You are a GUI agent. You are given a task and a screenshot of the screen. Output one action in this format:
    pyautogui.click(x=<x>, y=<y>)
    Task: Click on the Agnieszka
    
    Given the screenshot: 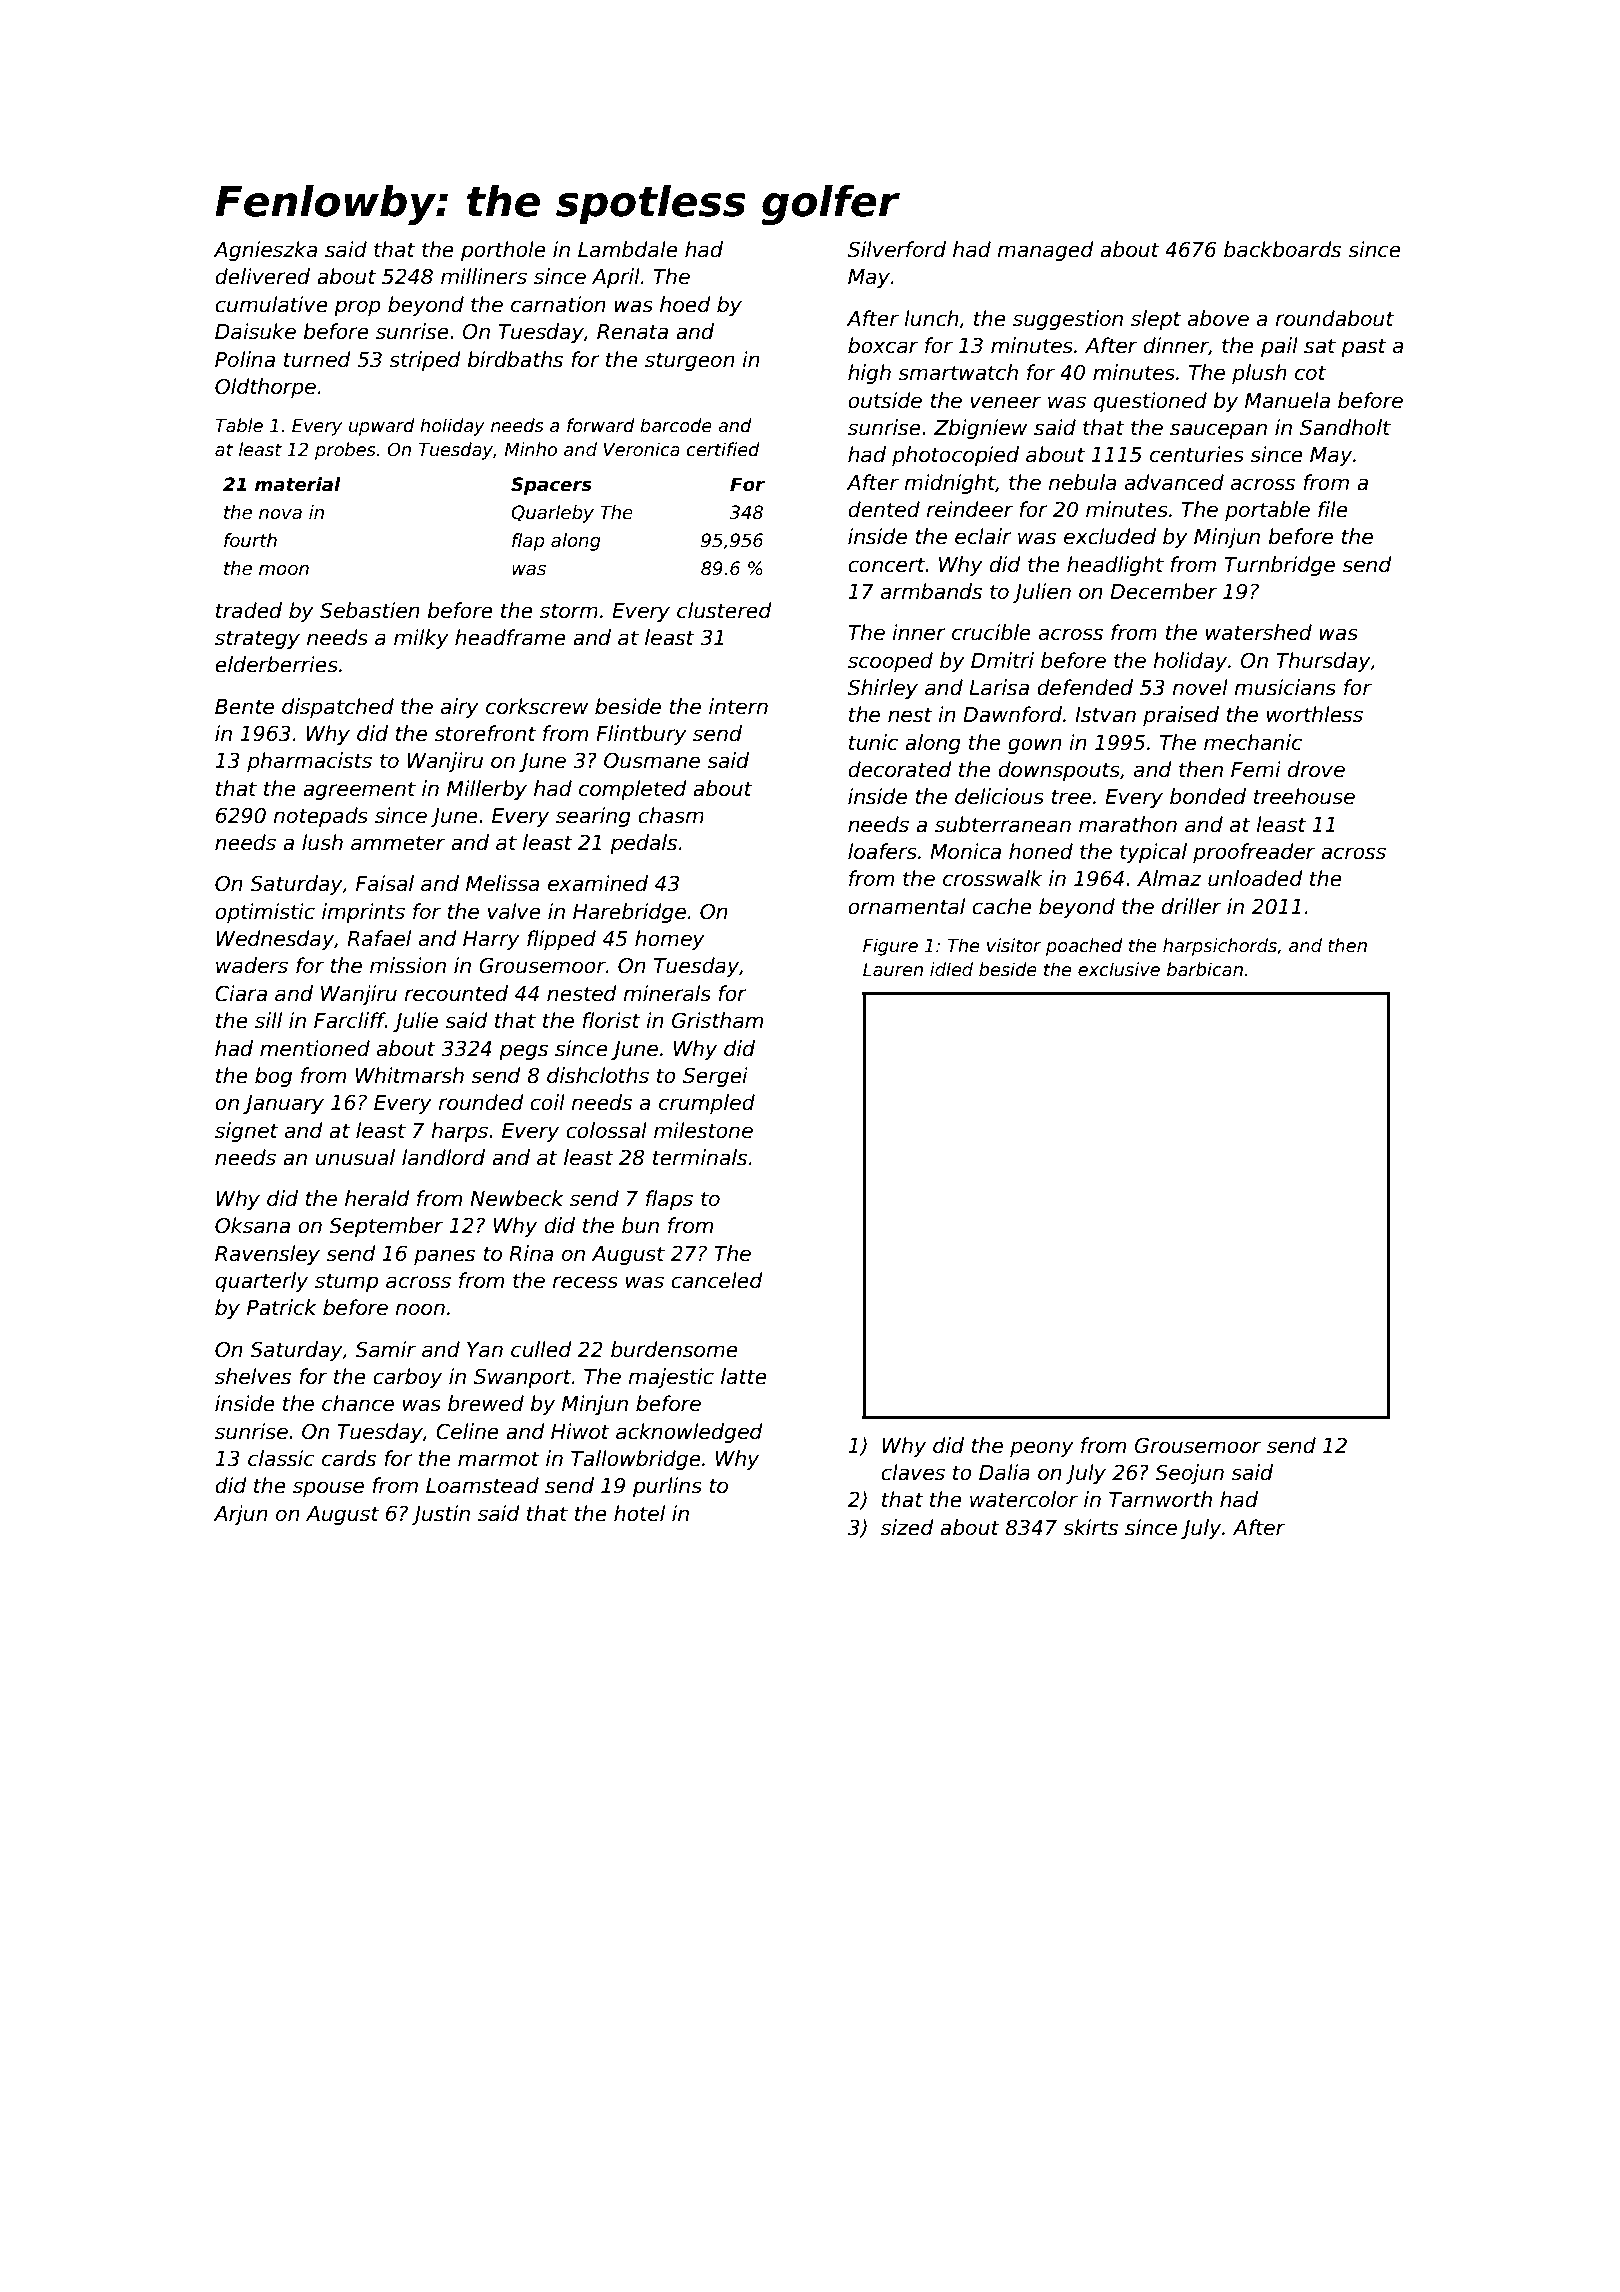 What is the action you would take?
    pyautogui.click(x=265, y=251)
